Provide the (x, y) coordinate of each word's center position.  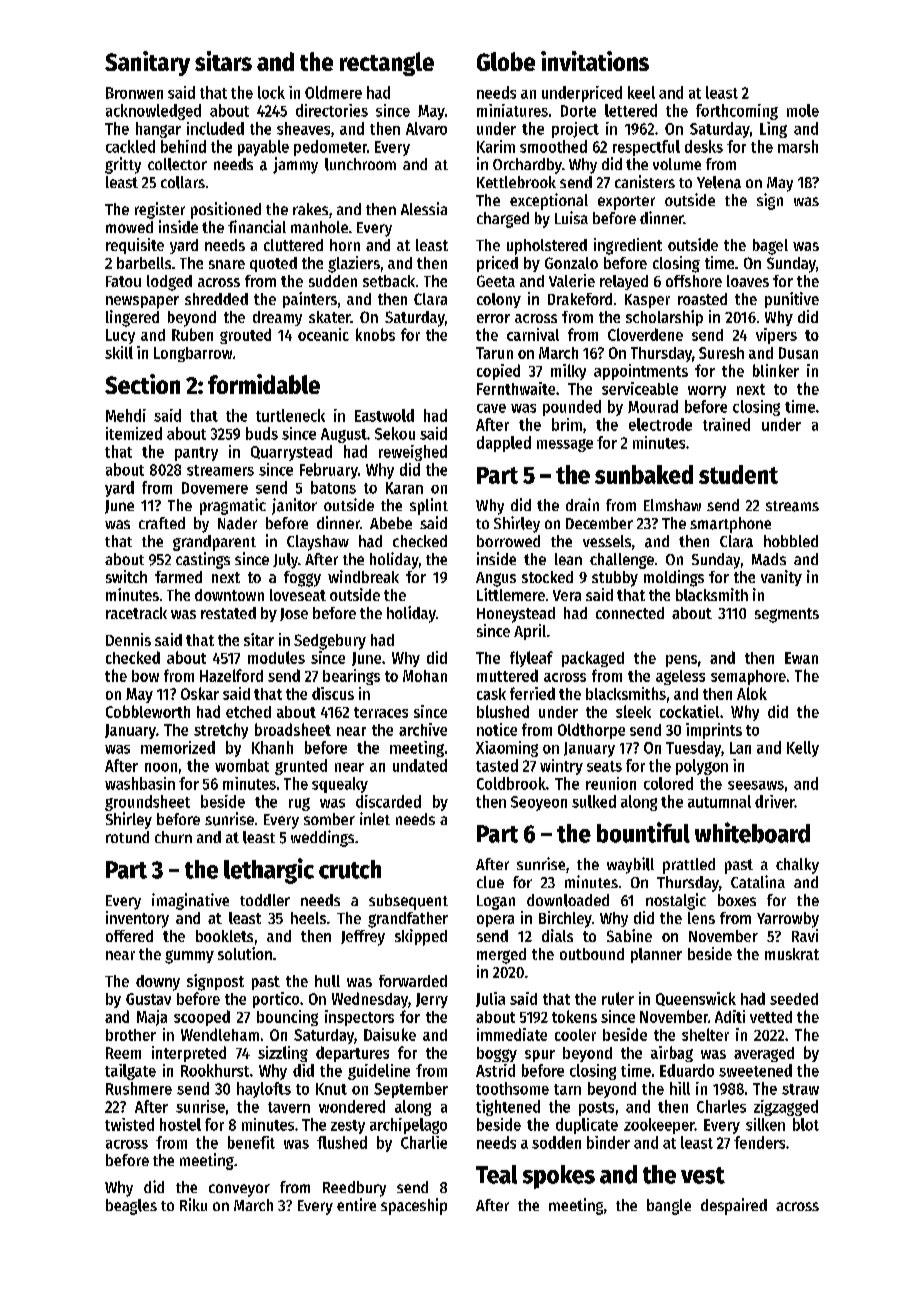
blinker (776, 370)
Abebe (391, 523)
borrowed (508, 541)
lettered (631, 110)
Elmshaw (672, 505)
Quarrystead (291, 453)
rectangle (387, 64)
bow (145, 676)
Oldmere (333, 92)
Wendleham (220, 1034)
